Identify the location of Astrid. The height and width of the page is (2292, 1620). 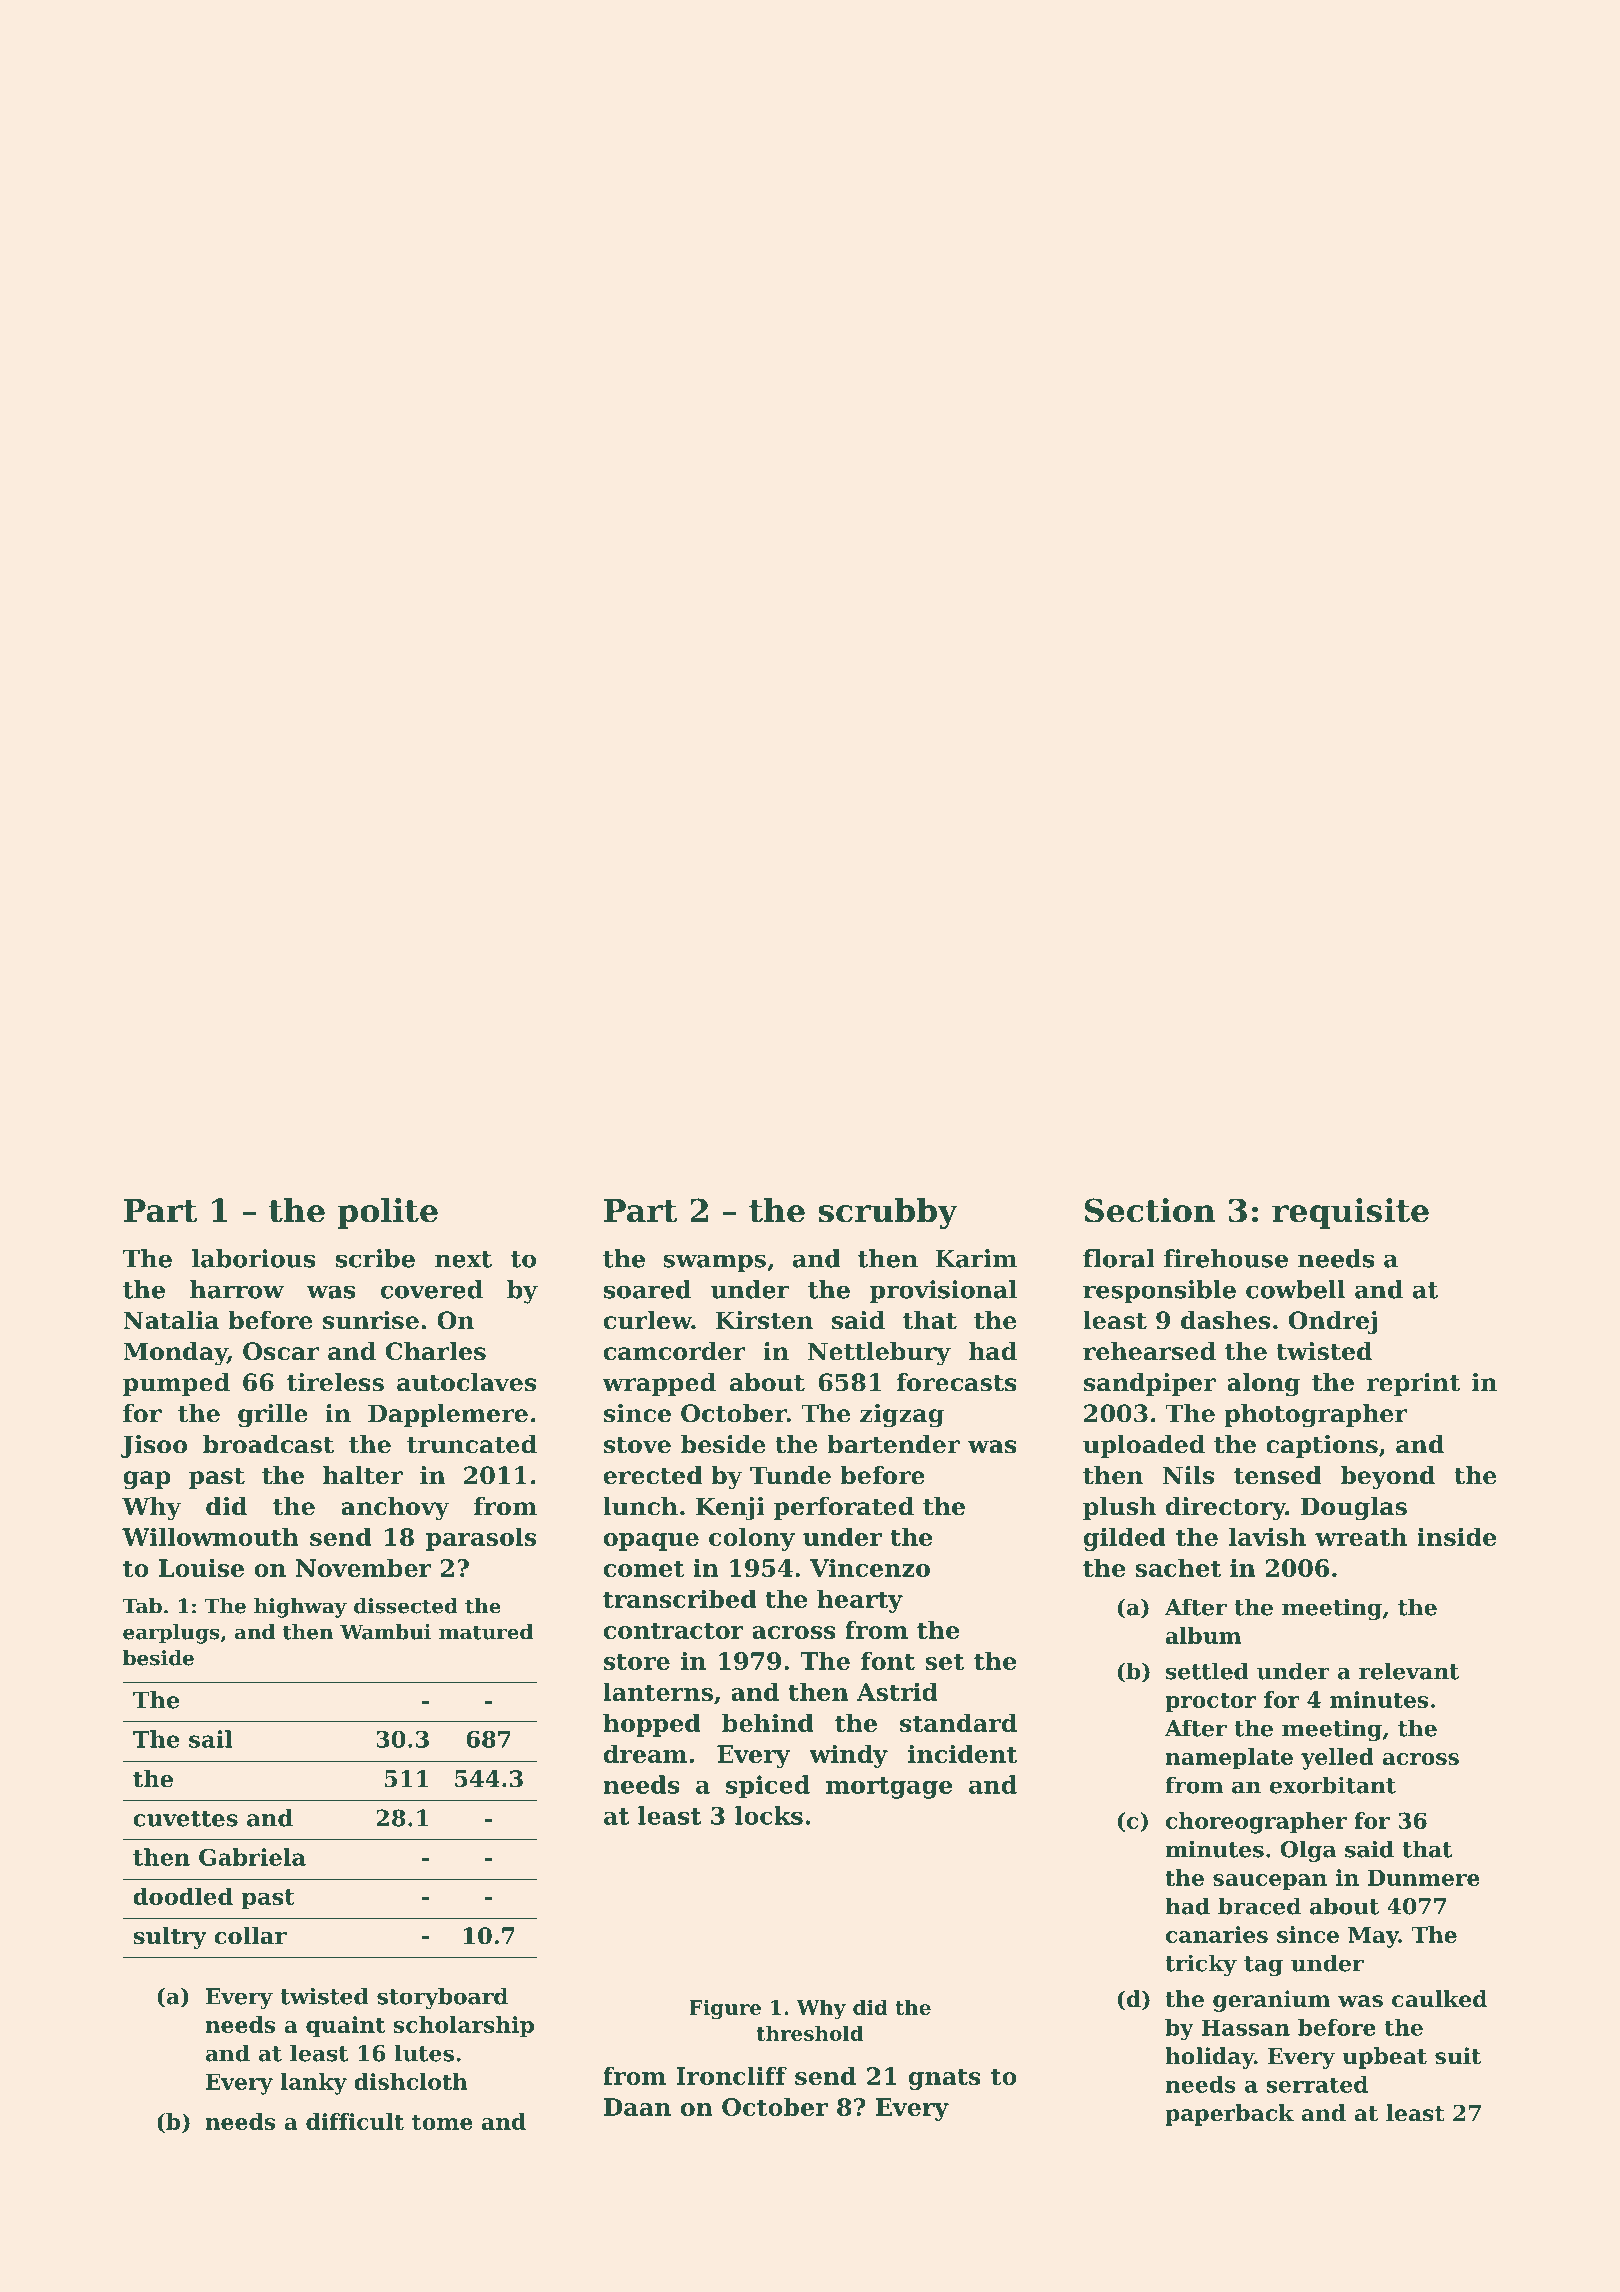
(897, 1691).
